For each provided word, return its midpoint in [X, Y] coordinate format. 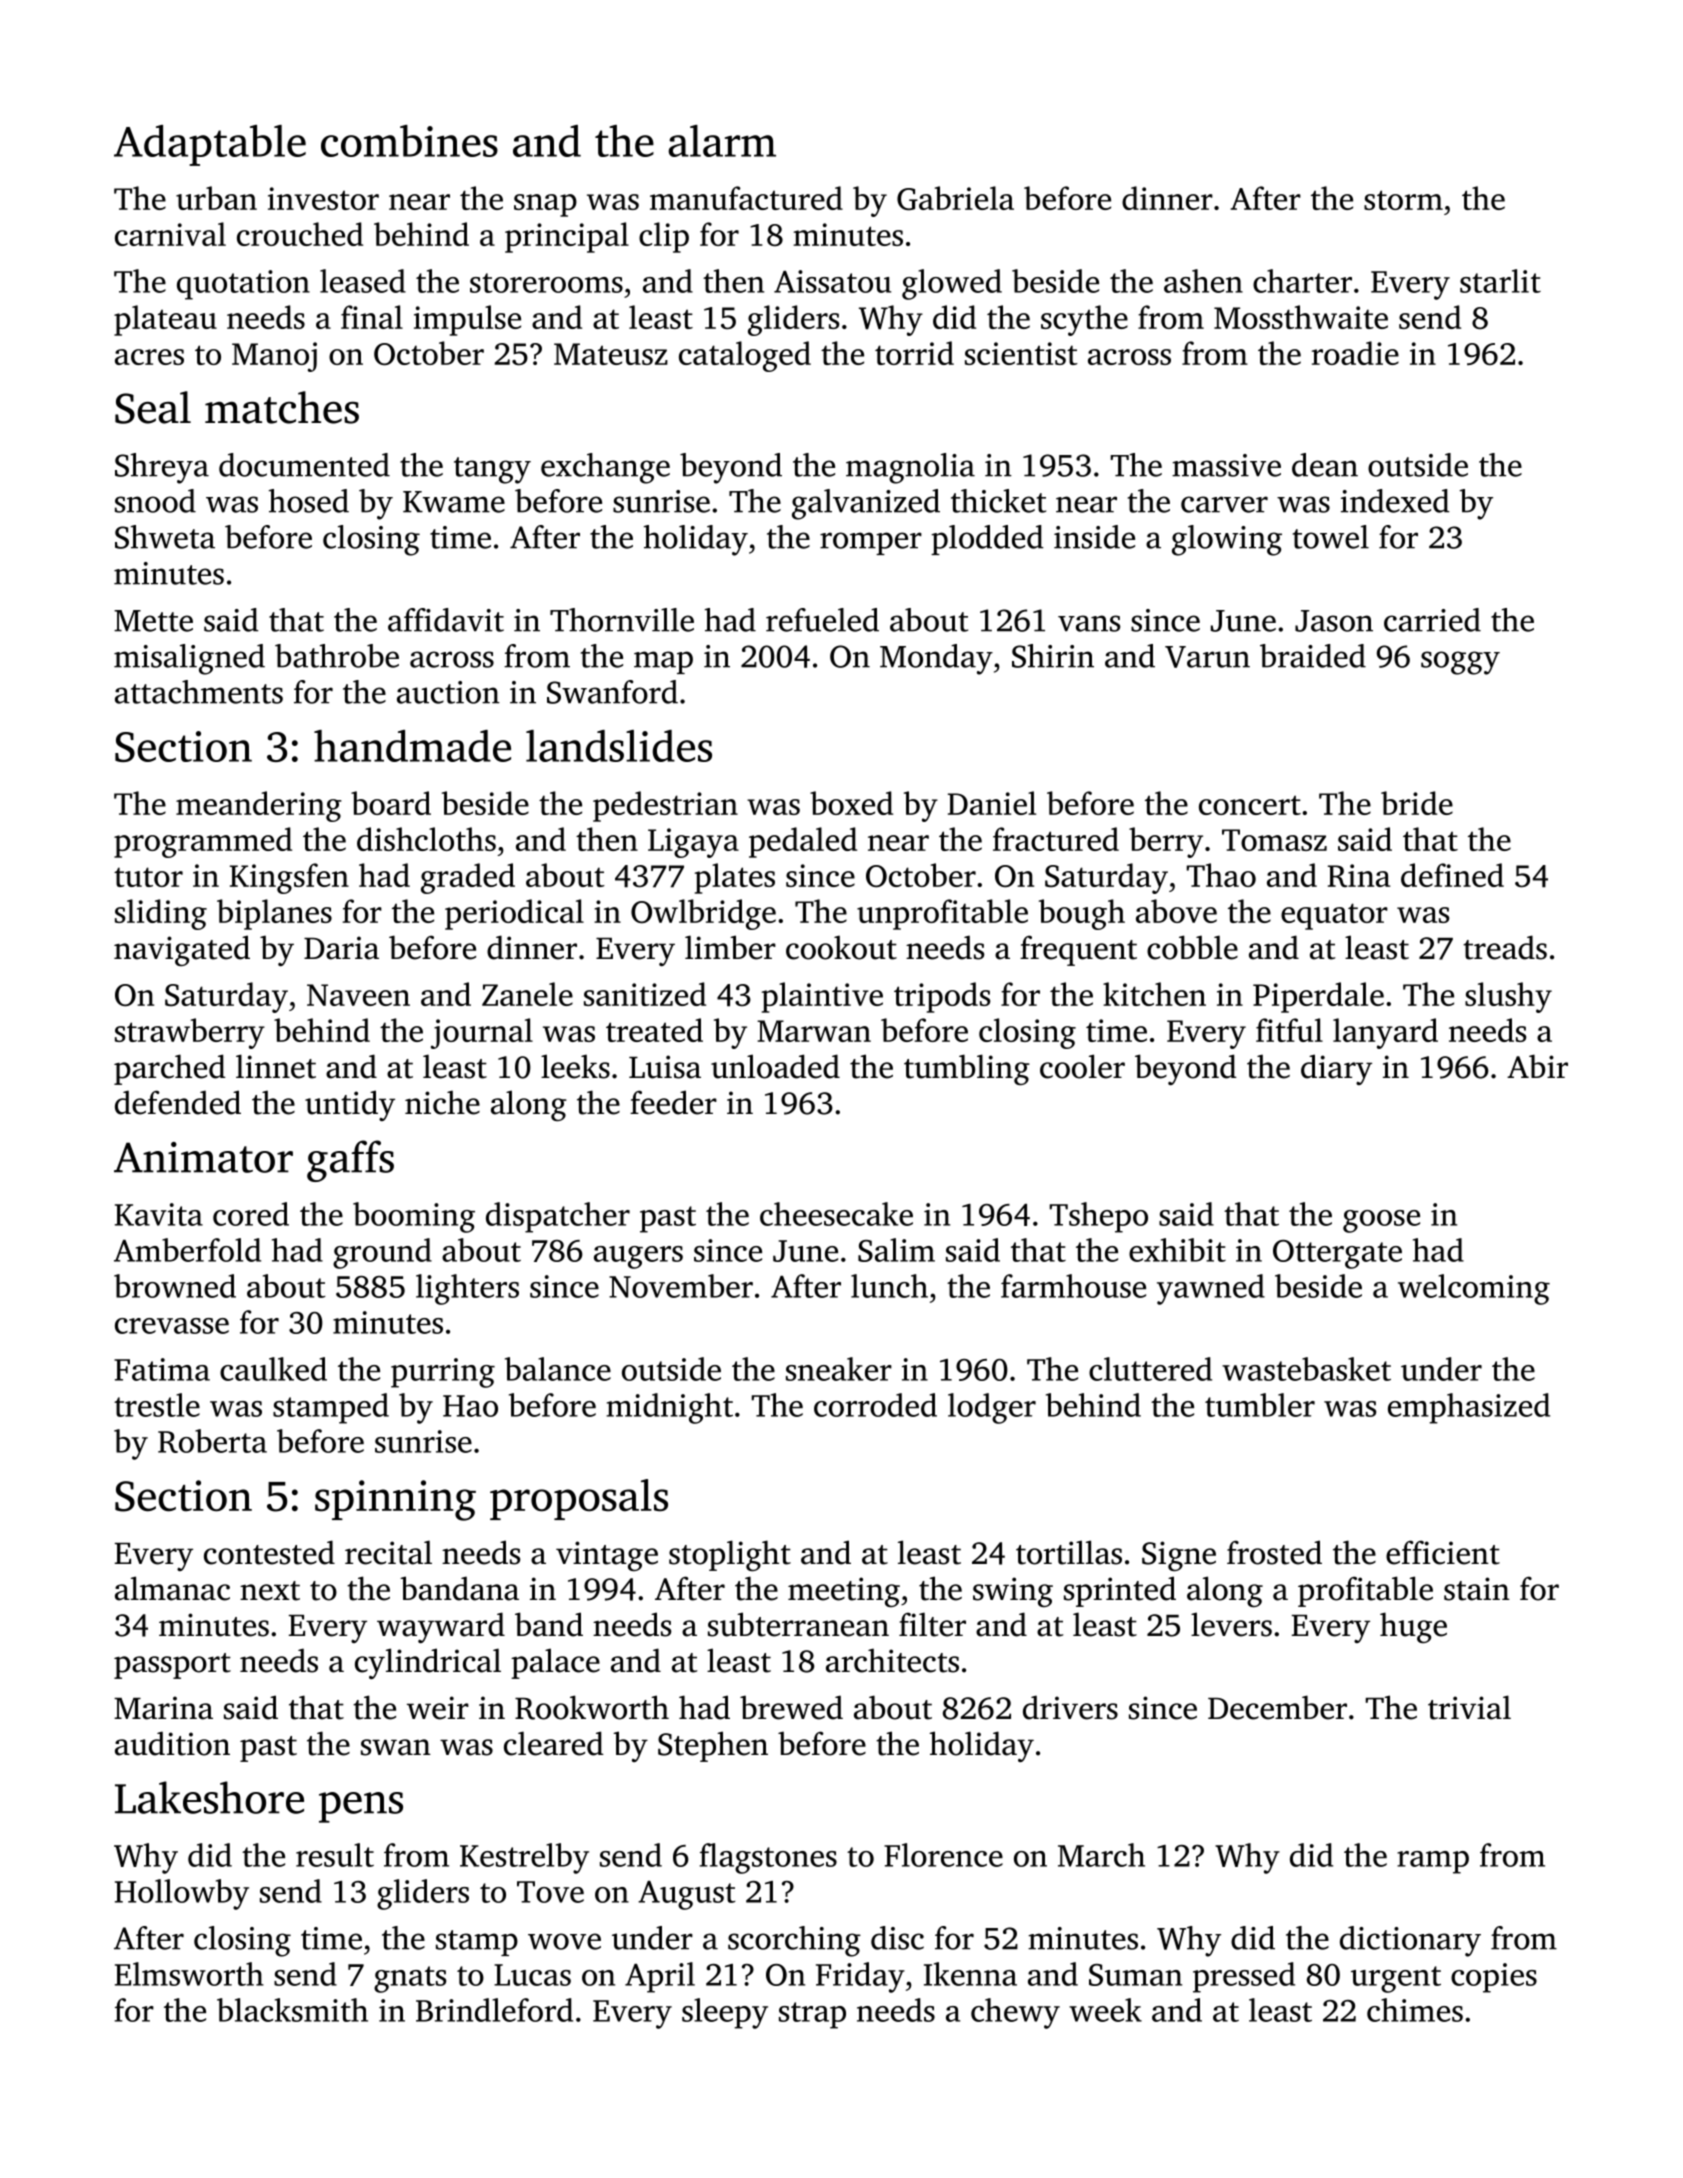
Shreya [162, 468]
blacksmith [292, 2010]
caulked [273, 1369]
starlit [1500, 281]
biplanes [274, 914]
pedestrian [665, 806]
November [681, 1286]
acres [149, 357]
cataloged [745, 356]
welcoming [1474, 1289]
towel [1331, 537]
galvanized [866, 504]
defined [1452, 875]
